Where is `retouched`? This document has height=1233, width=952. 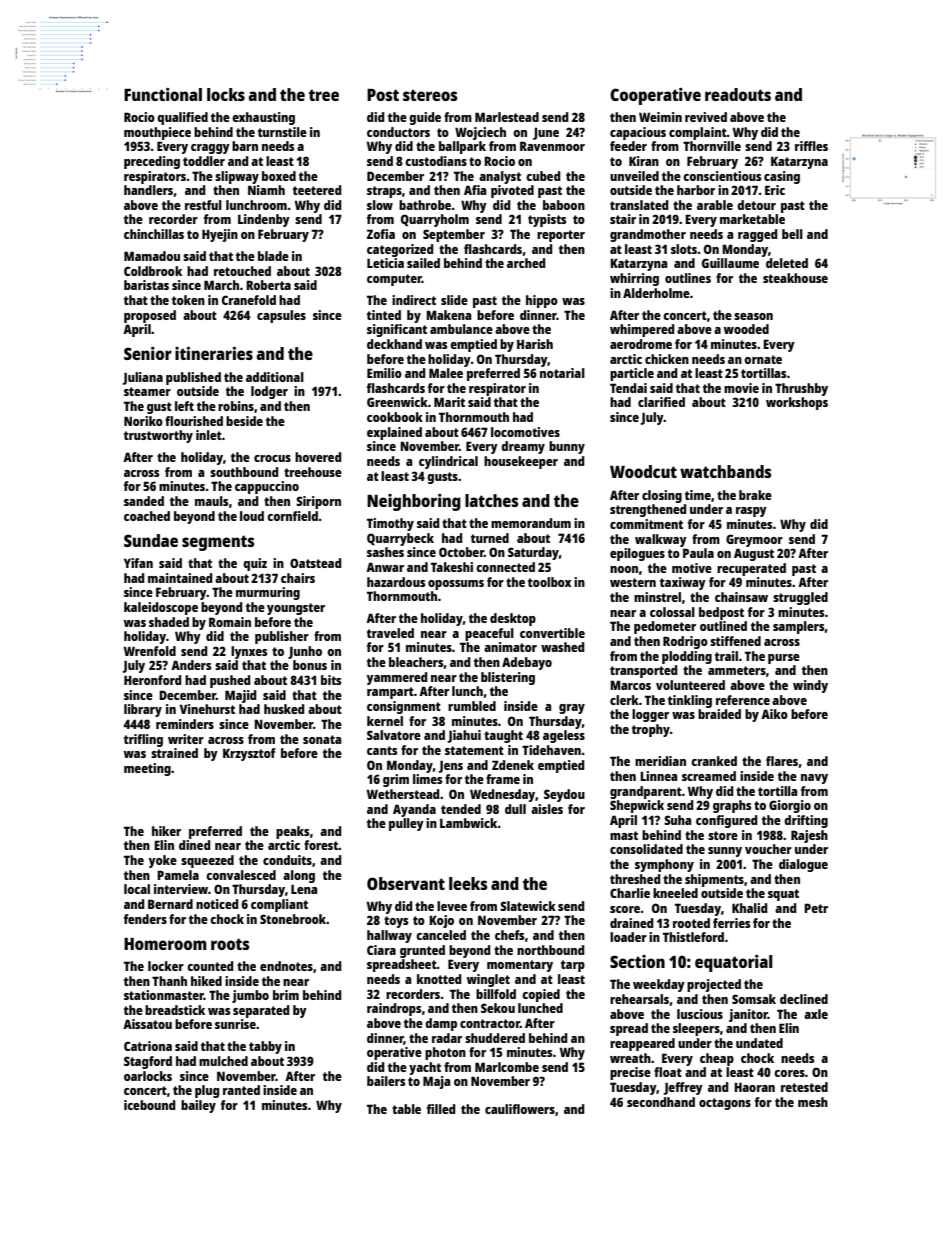 retouched is located at coordinates (242, 271).
